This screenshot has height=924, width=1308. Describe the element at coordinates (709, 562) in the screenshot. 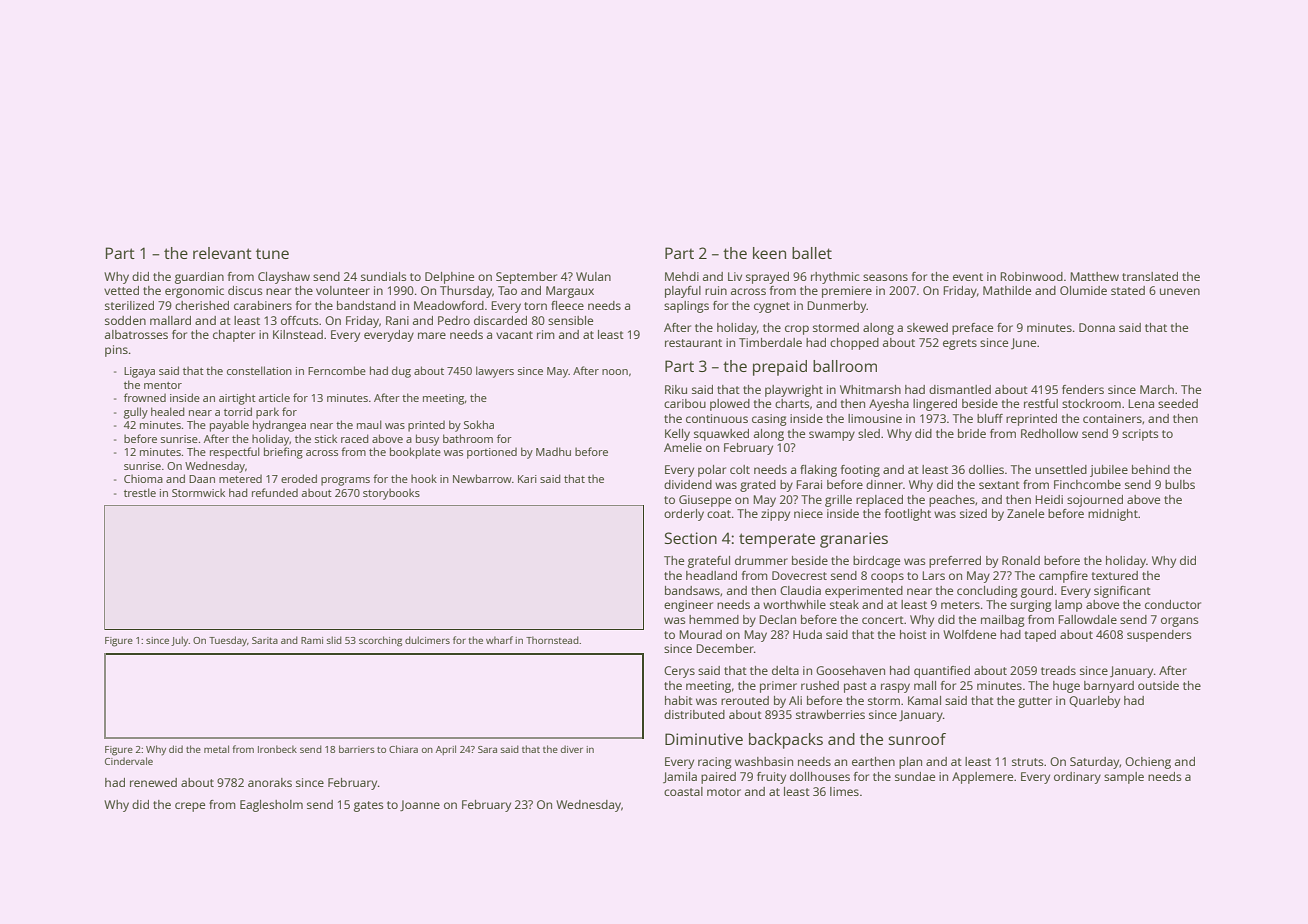

I see `grateful` at that location.
